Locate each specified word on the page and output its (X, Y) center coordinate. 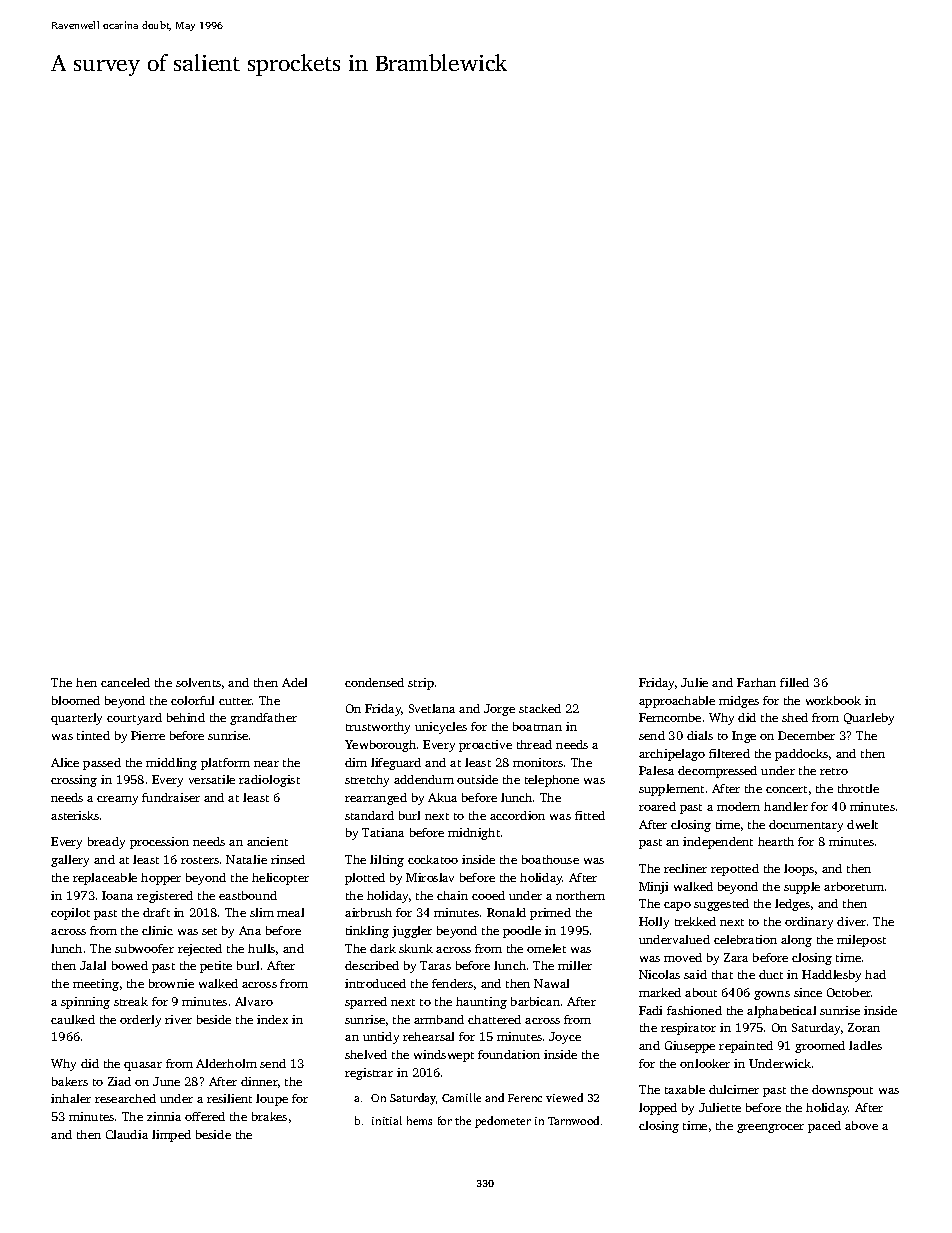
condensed (374, 682)
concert (786, 789)
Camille (461, 1097)
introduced (375, 983)
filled (794, 682)
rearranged (376, 799)
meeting (96, 985)
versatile (212, 779)
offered (205, 1116)
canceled (125, 682)
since (808, 992)
